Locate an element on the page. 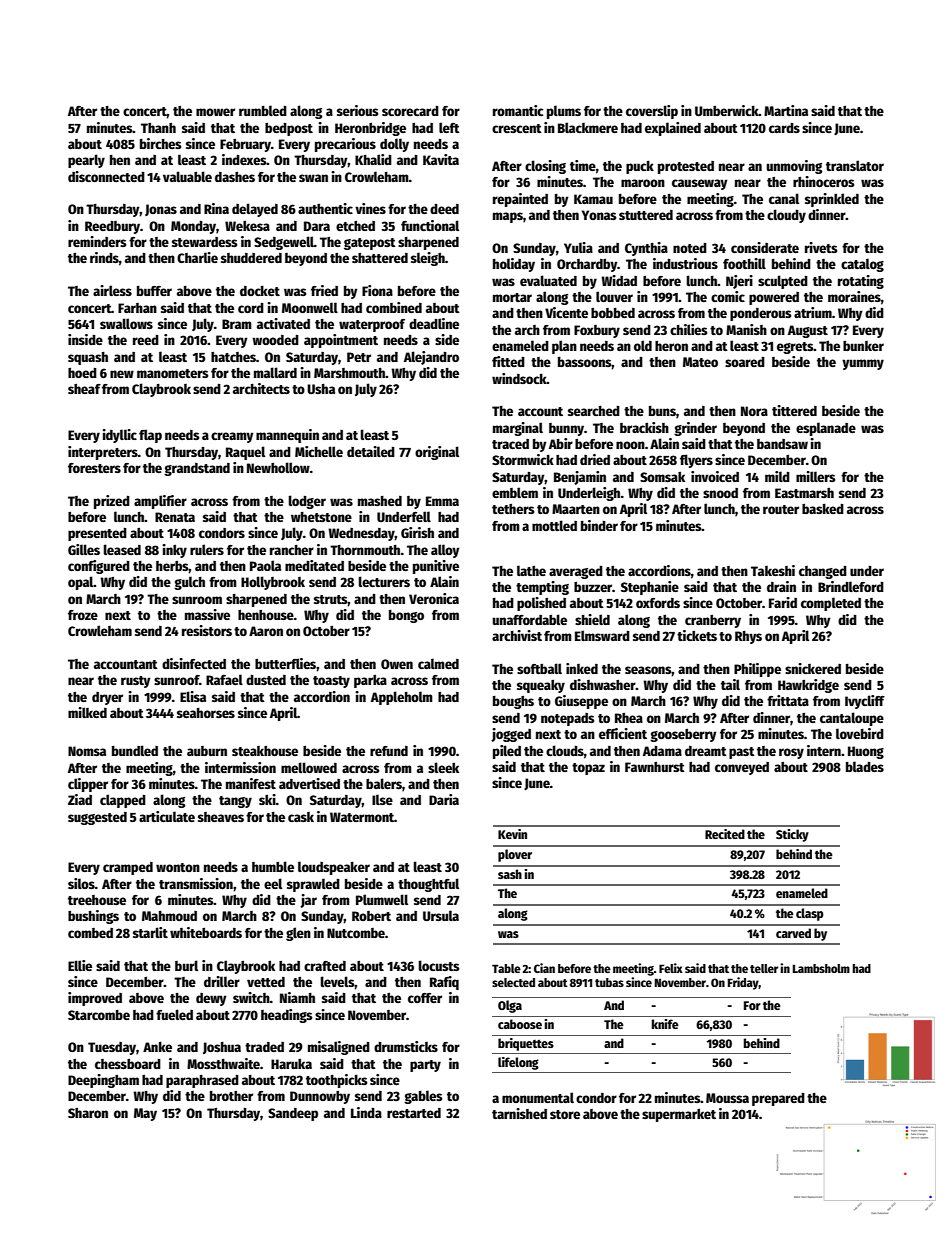 This image has width=952, height=1233. bongo is located at coordinates (406, 616).
